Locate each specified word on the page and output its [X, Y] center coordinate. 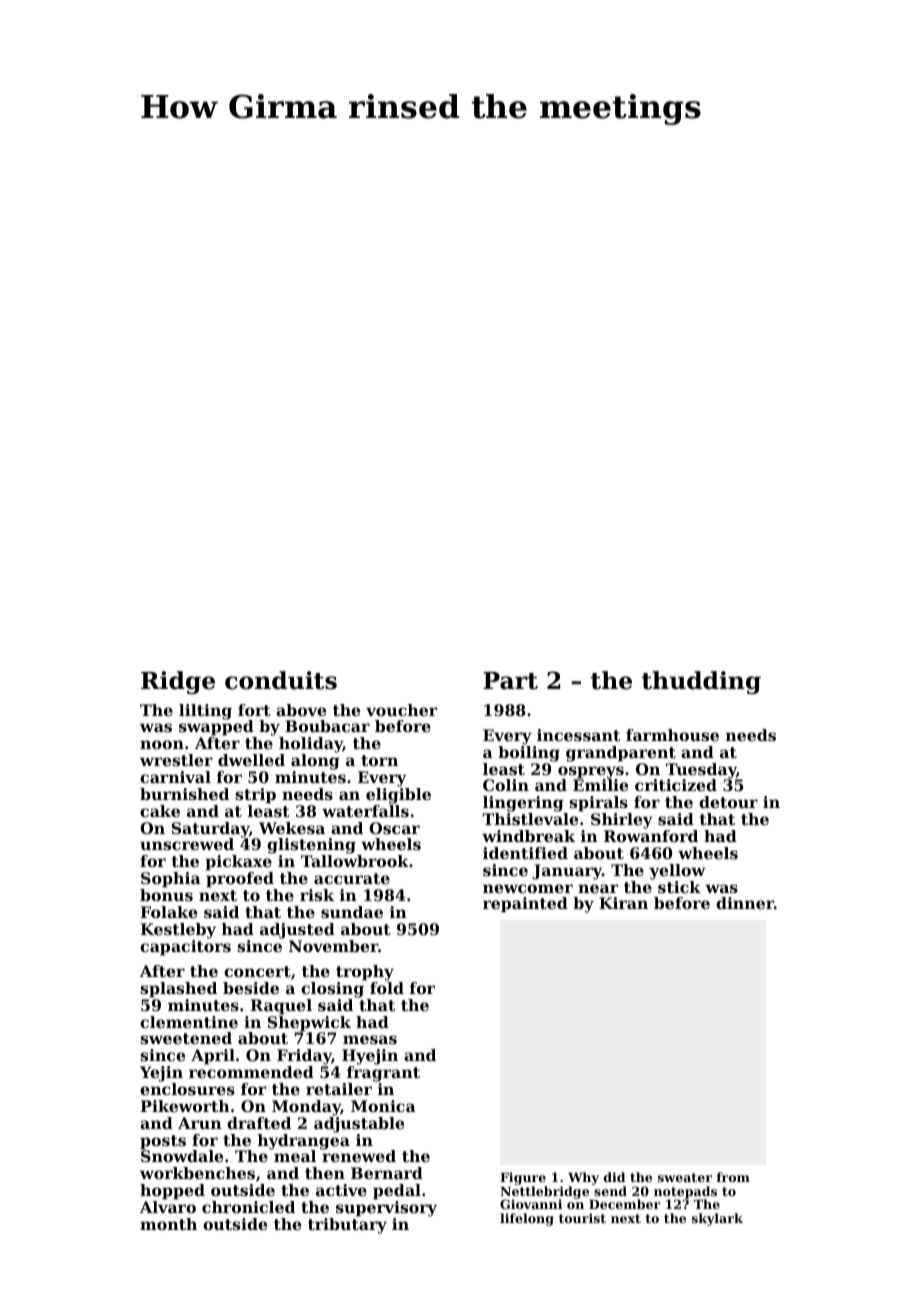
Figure [523, 1178]
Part [510, 681]
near [598, 888]
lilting [205, 712]
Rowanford [651, 836]
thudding [701, 682]
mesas [370, 1039]
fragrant [383, 1074]
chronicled [248, 1207]
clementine [189, 1022]
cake [160, 811]
